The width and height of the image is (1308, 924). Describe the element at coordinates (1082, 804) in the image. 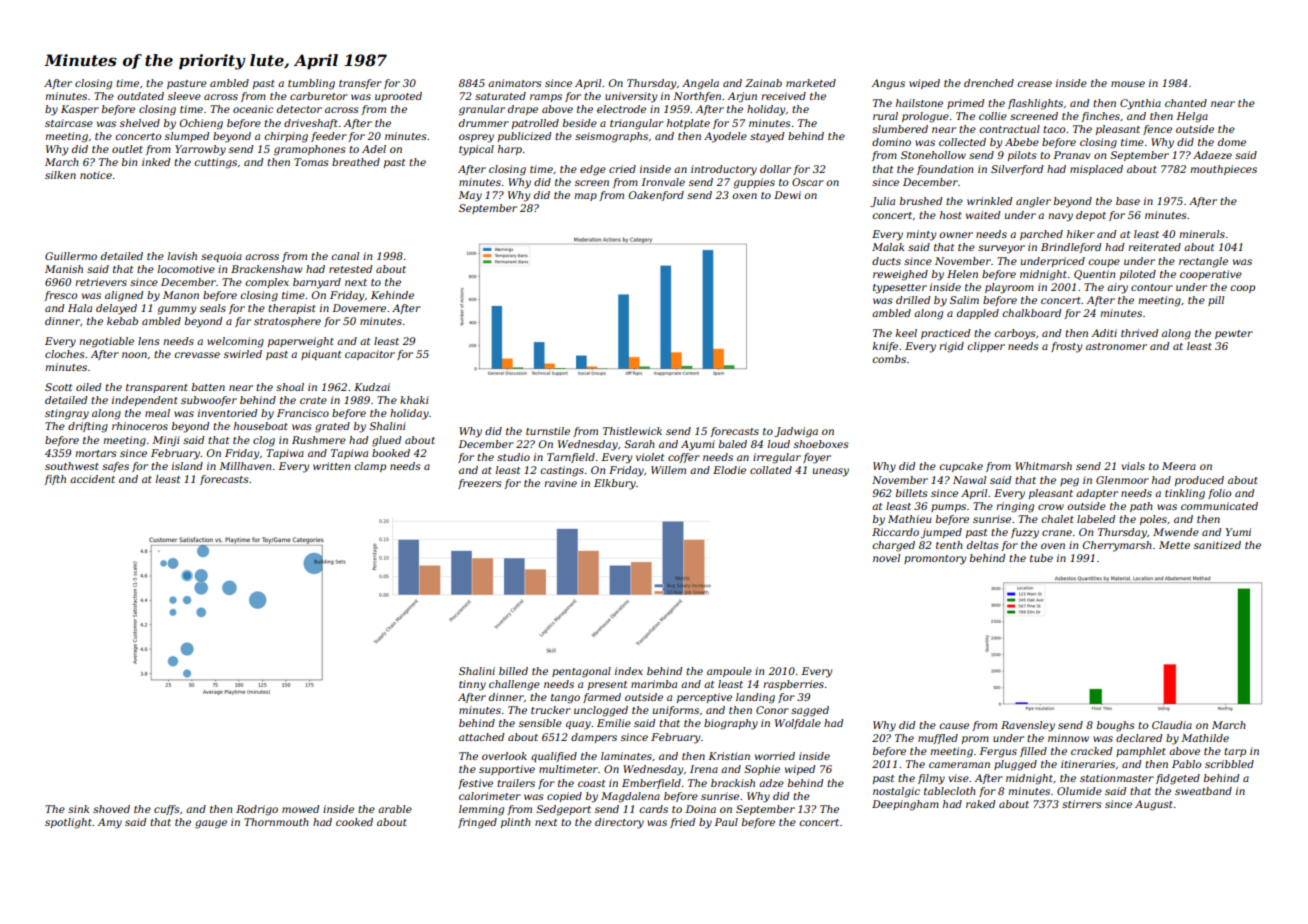

I see `stirrers` at that location.
